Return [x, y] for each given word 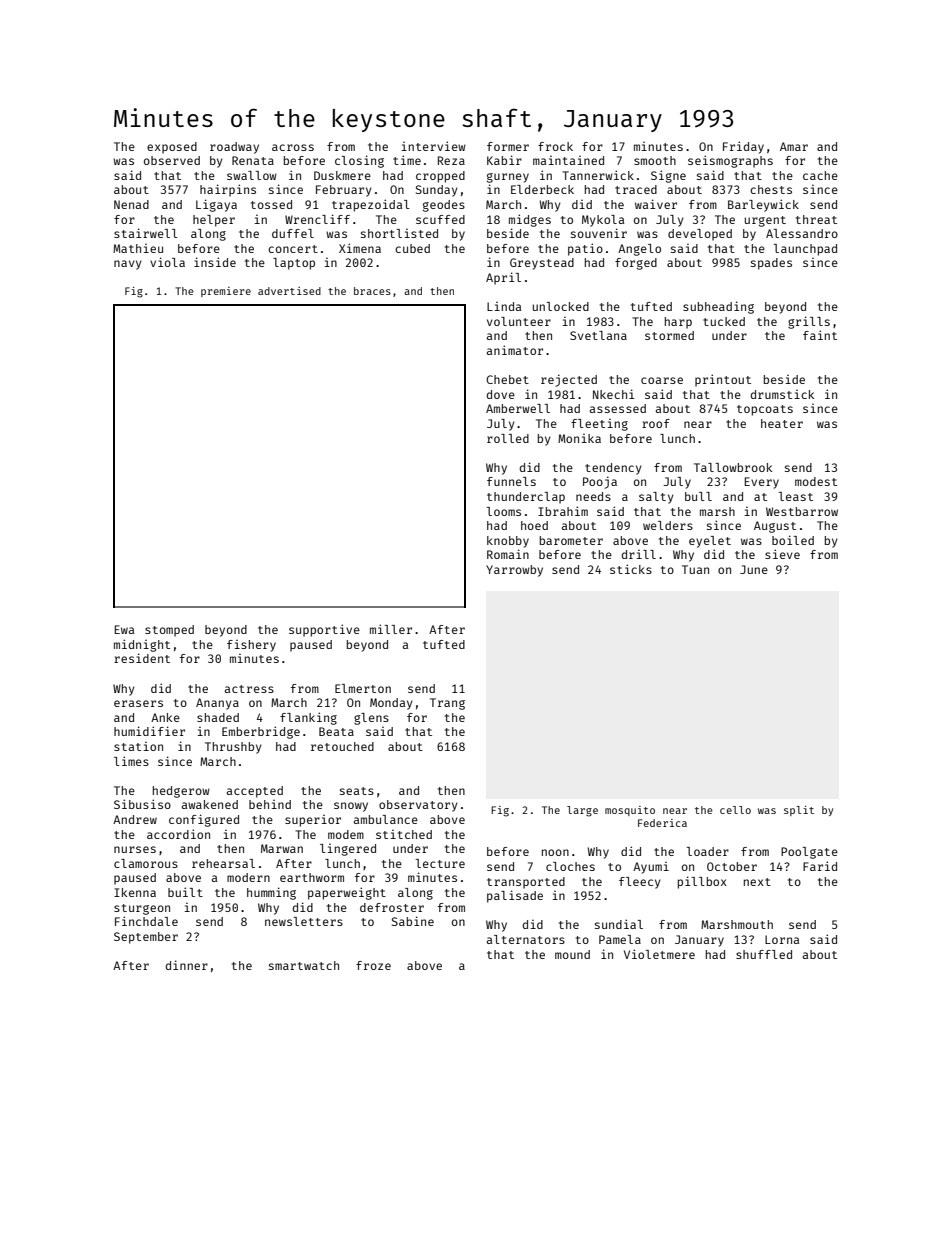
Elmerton [363, 688]
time [407, 160]
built [185, 892]
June [754, 569]
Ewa [124, 629]
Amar [794, 146]
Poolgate [809, 853]
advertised [289, 291]
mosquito [630, 811]
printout [723, 380]
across [293, 147]
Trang [447, 704]
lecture [440, 863]
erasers [138, 703]
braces [372, 291]
